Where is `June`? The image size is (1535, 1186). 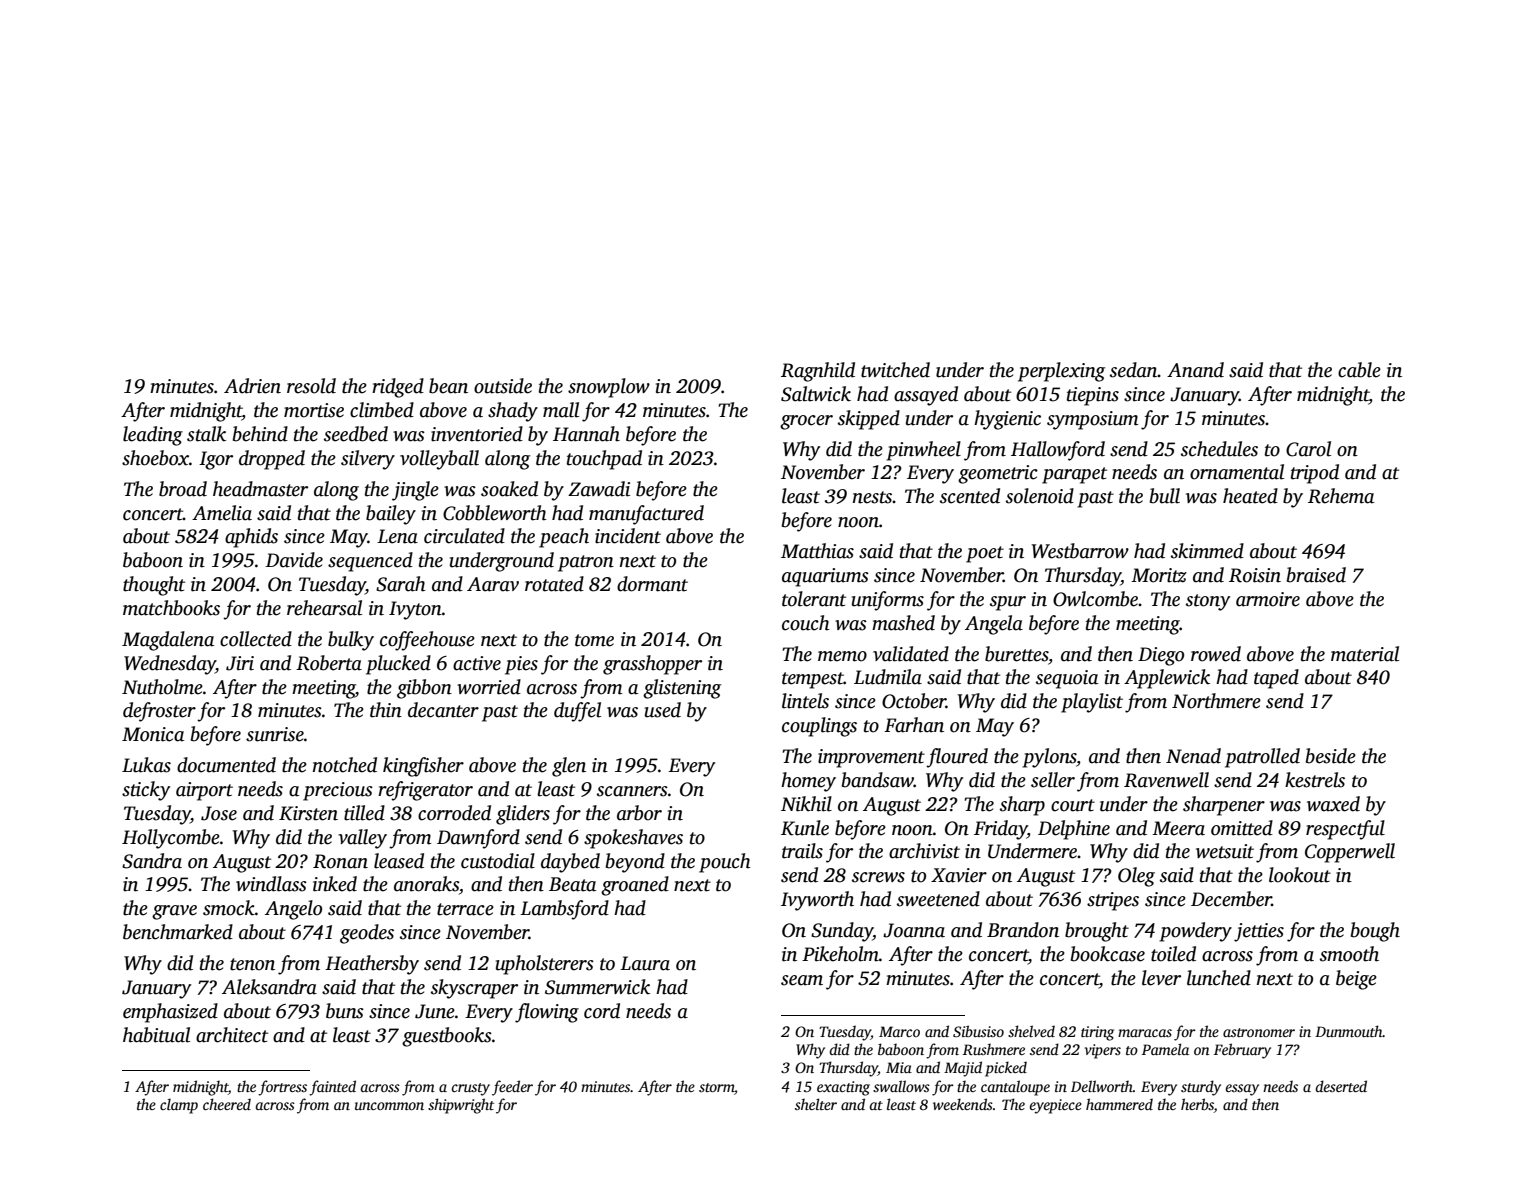
June is located at coordinates (435, 1011).
